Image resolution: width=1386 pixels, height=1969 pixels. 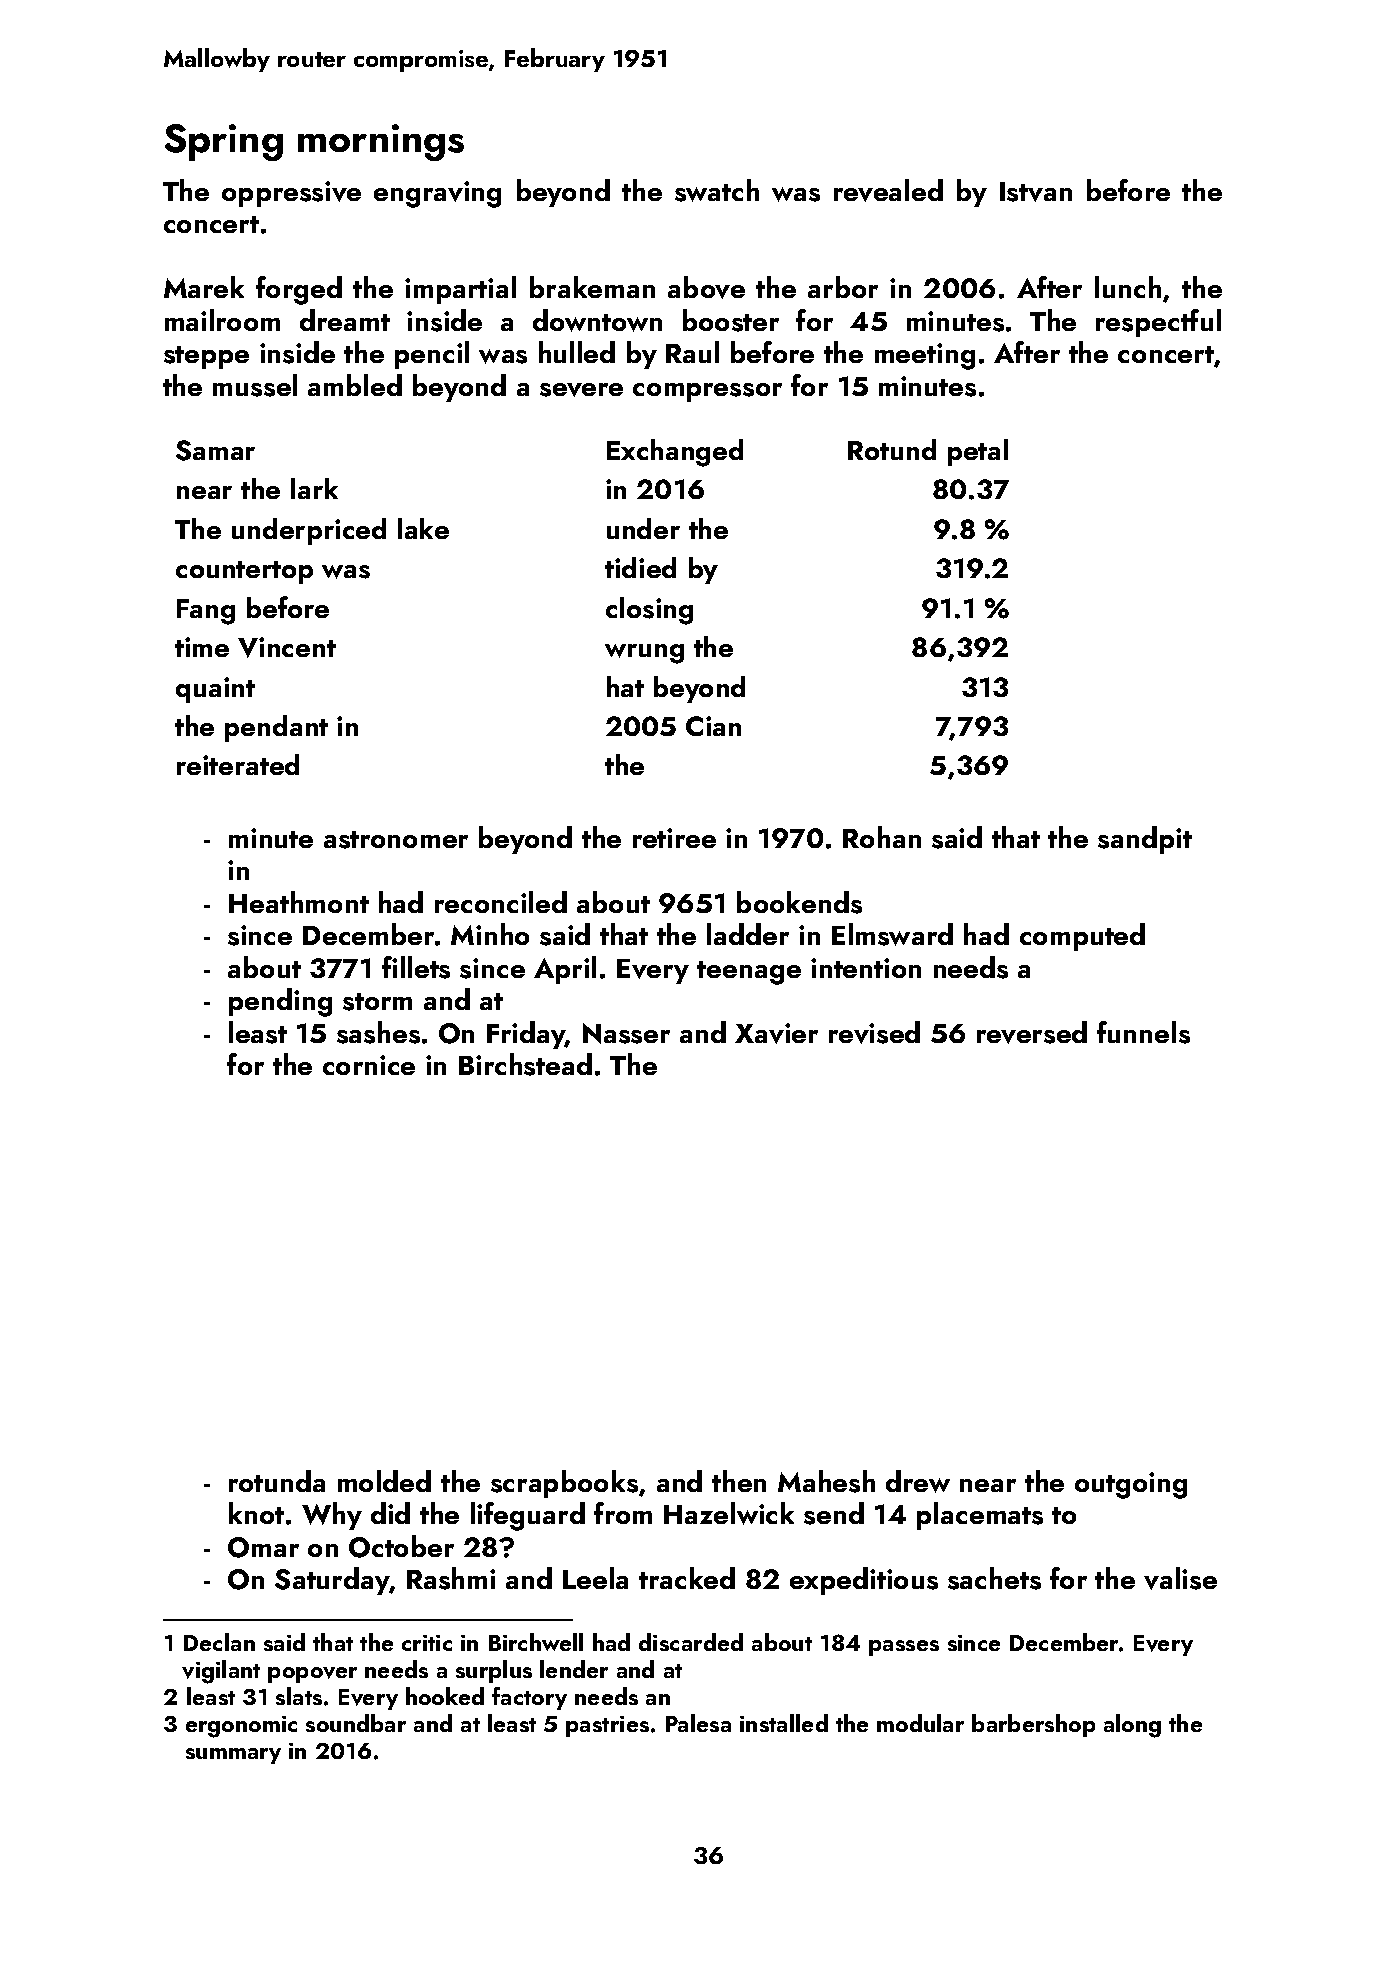 I want to click on lark, so click(x=314, y=488).
